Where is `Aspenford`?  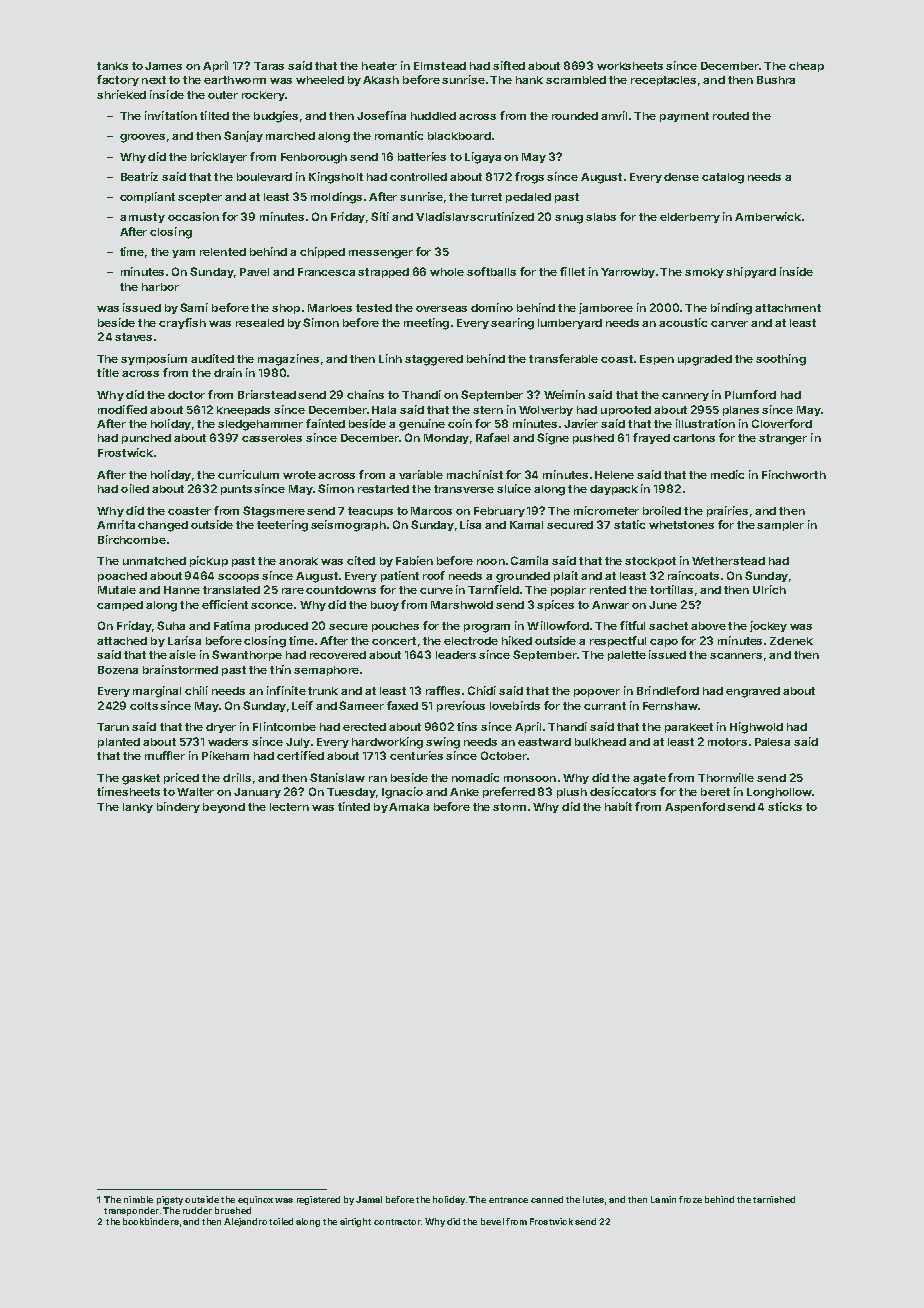
Aspenford is located at coordinates (695, 807).
